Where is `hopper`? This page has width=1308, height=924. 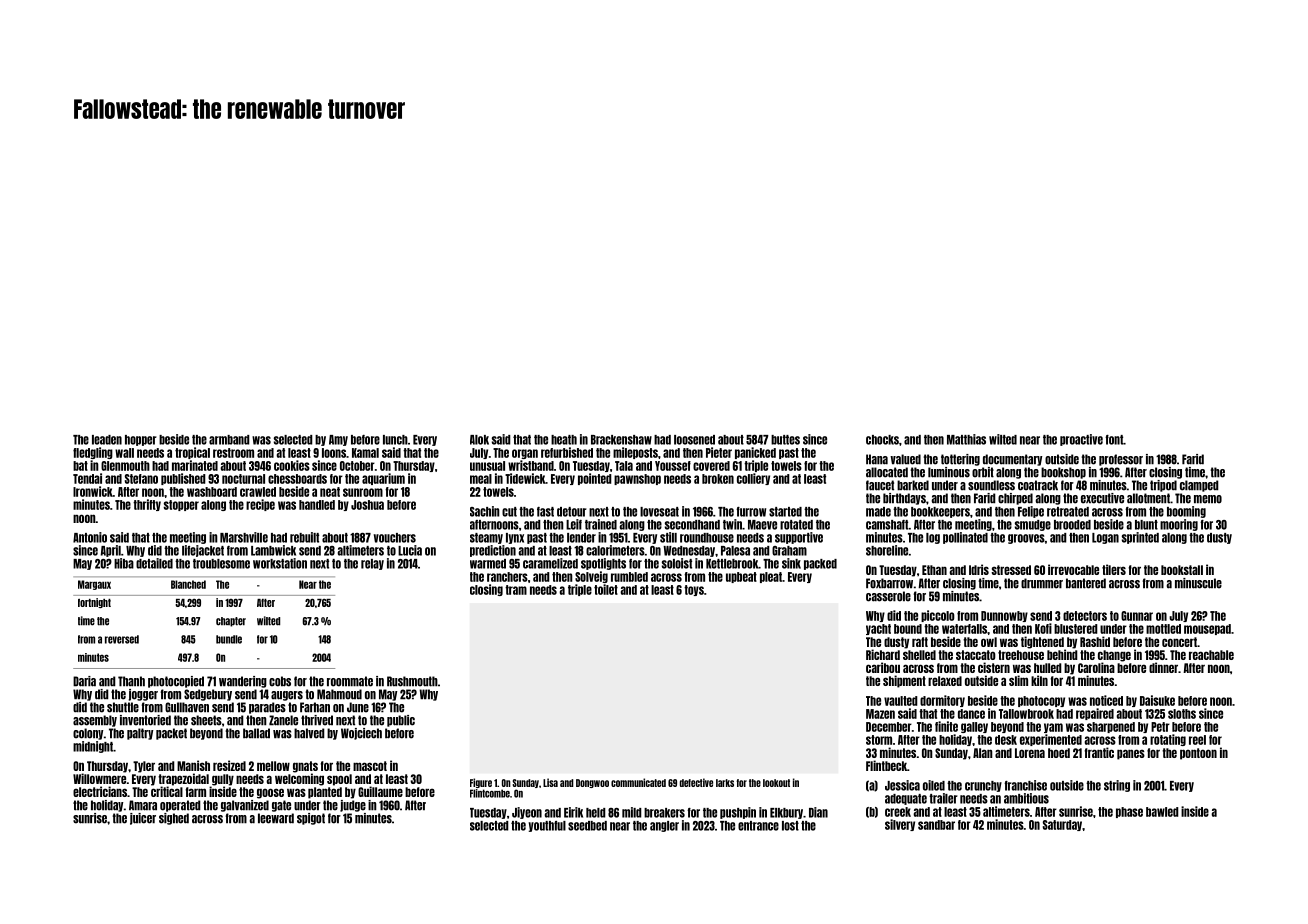
hopper is located at coordinates (141, 440).
